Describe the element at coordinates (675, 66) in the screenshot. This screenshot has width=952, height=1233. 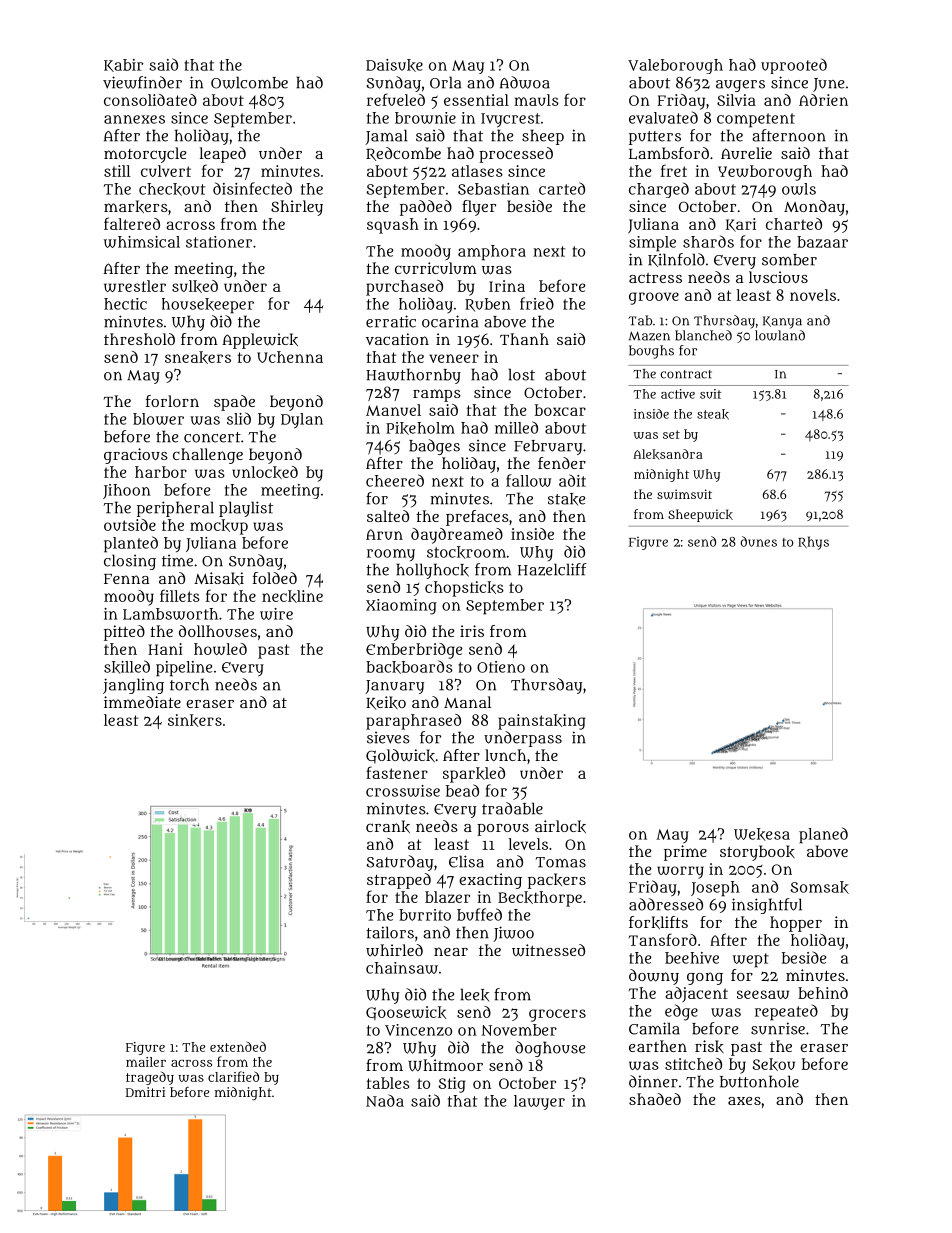
I see `Valeborough` at that location.
